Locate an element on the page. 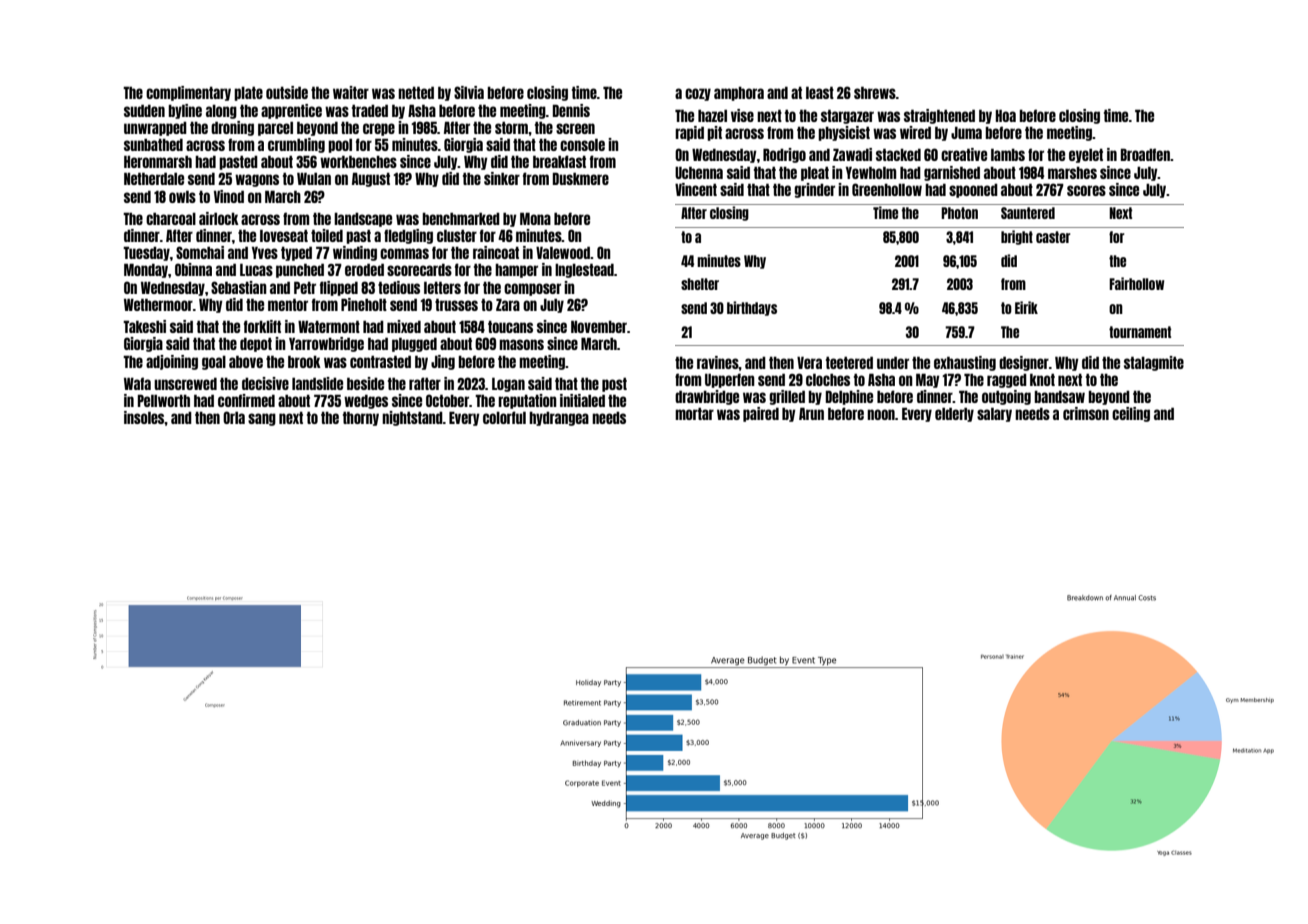 The height and width of the page is (924, 1308). pool is located at coordinates (340, 146).
